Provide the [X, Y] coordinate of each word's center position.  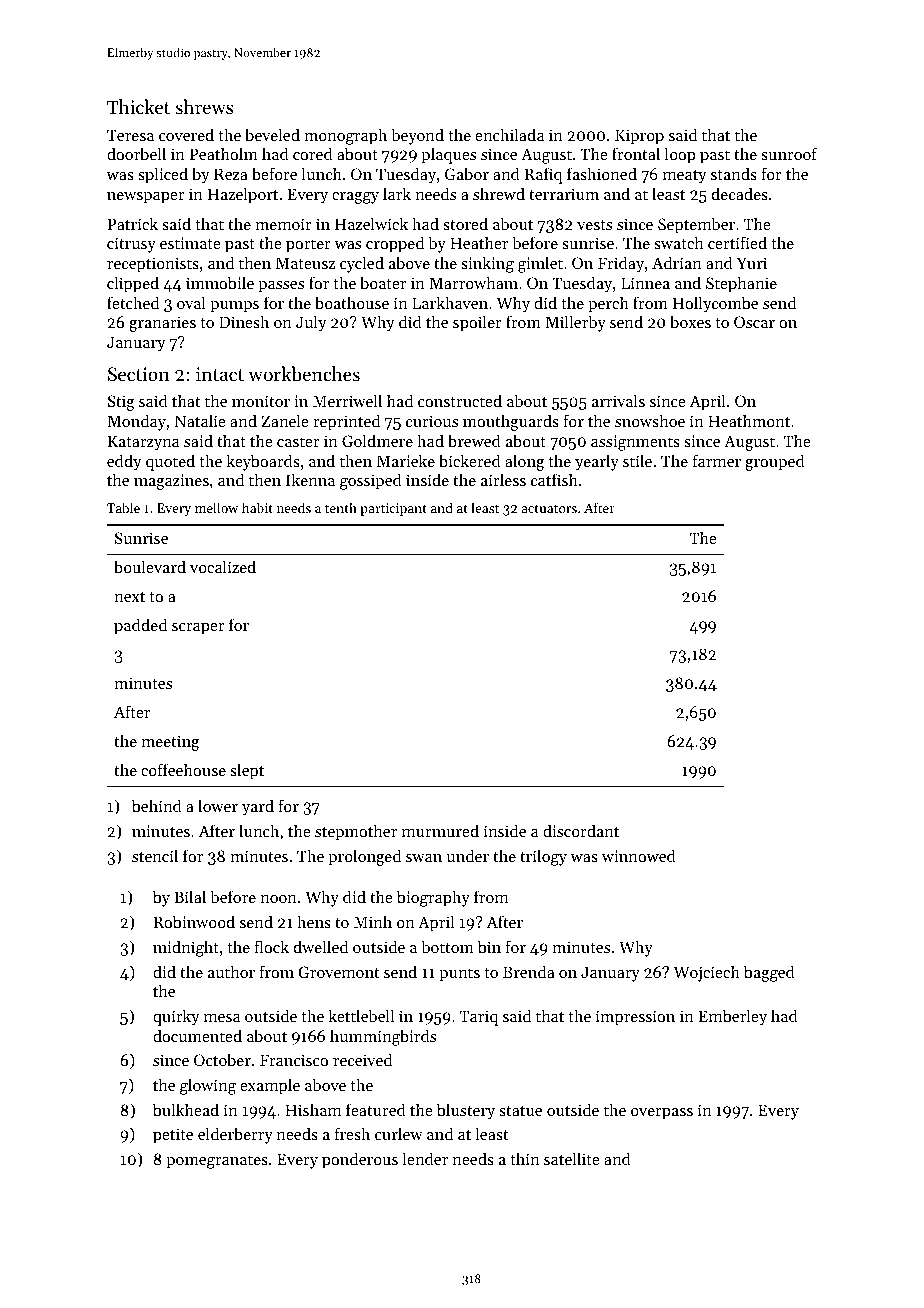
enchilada [509, 134]
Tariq [479, 1018]
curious [432, 421]
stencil [155, 855]
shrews [204, 106]
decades [740, 193]
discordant [581, 830]
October [222, 1059]
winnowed [639, 855]
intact [220, 374]
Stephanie [741, 284]
